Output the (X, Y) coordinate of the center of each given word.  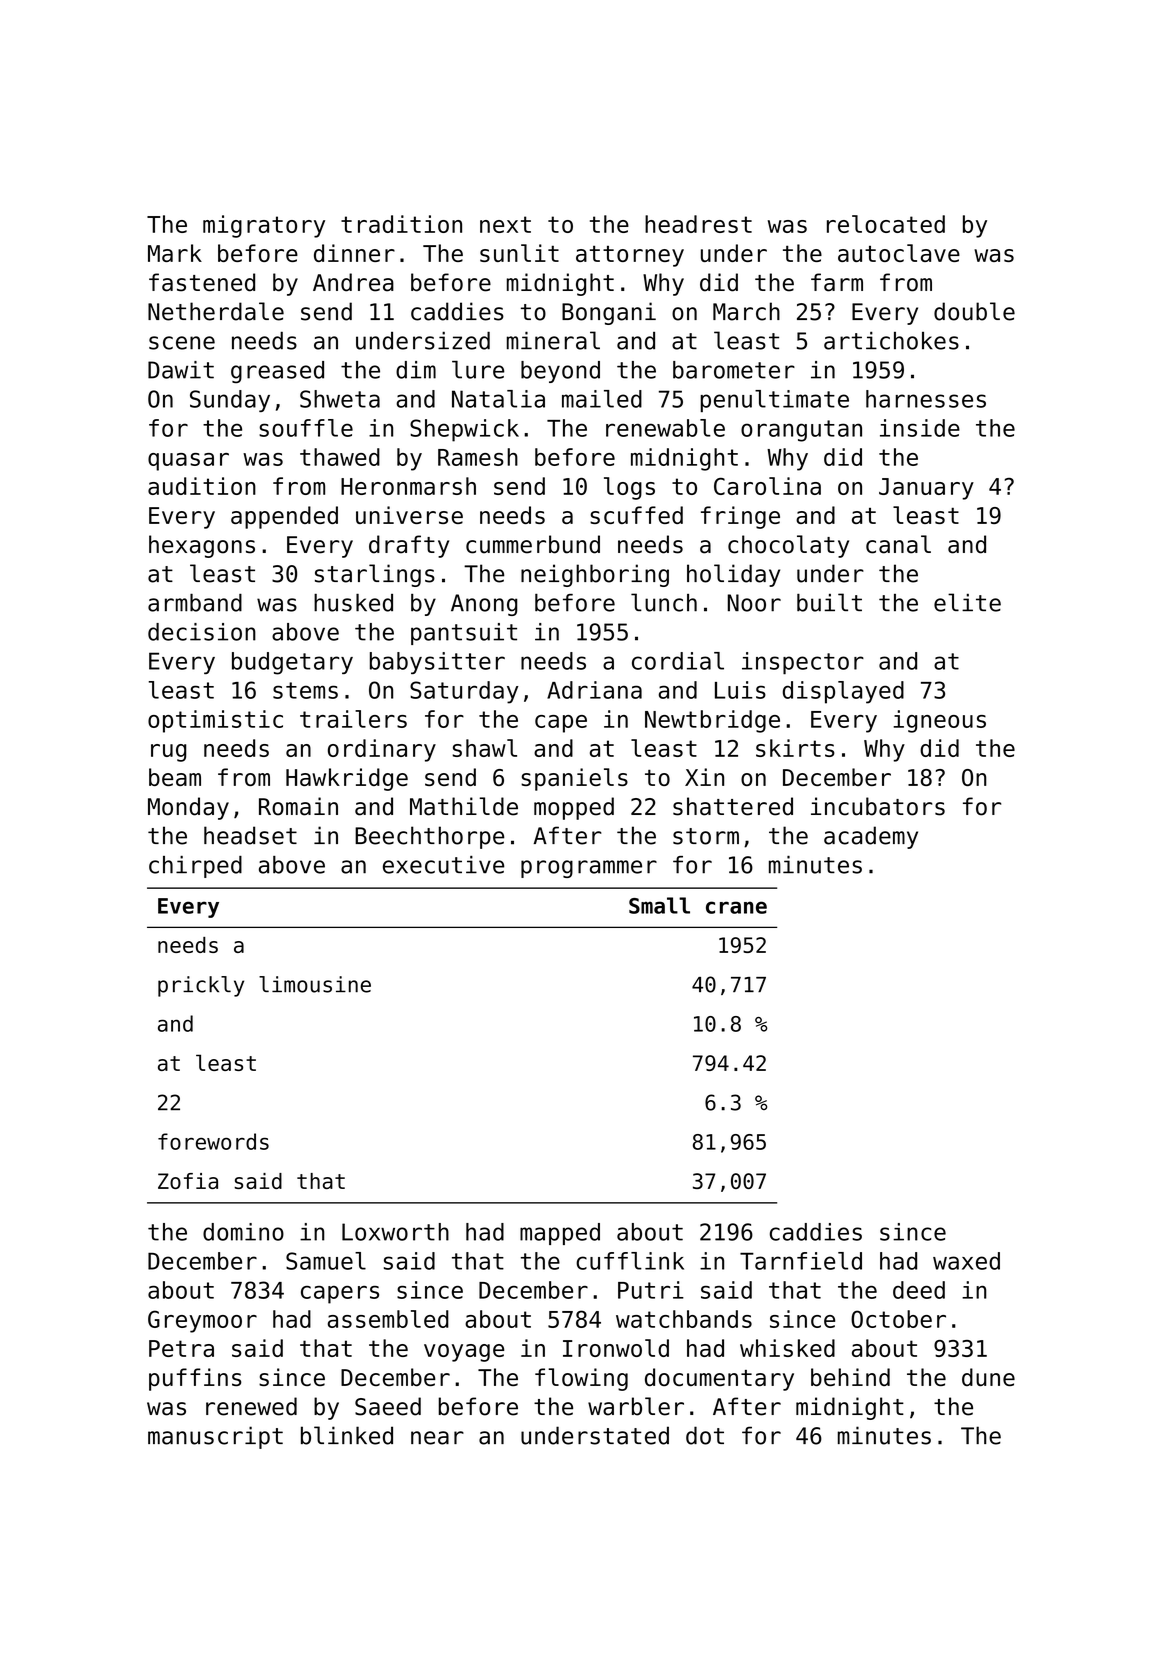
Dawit (181, 370)
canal (898, 544)
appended (284, 517)
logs (629, 488)
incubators (878, 806)
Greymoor (202, 1321)
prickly (201, 986)
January (926, 489)
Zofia (188, 1181)
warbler (636, 1406)
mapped (560, 1234)
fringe (740, 517)
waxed (966, 1261)
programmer (589, 869)
